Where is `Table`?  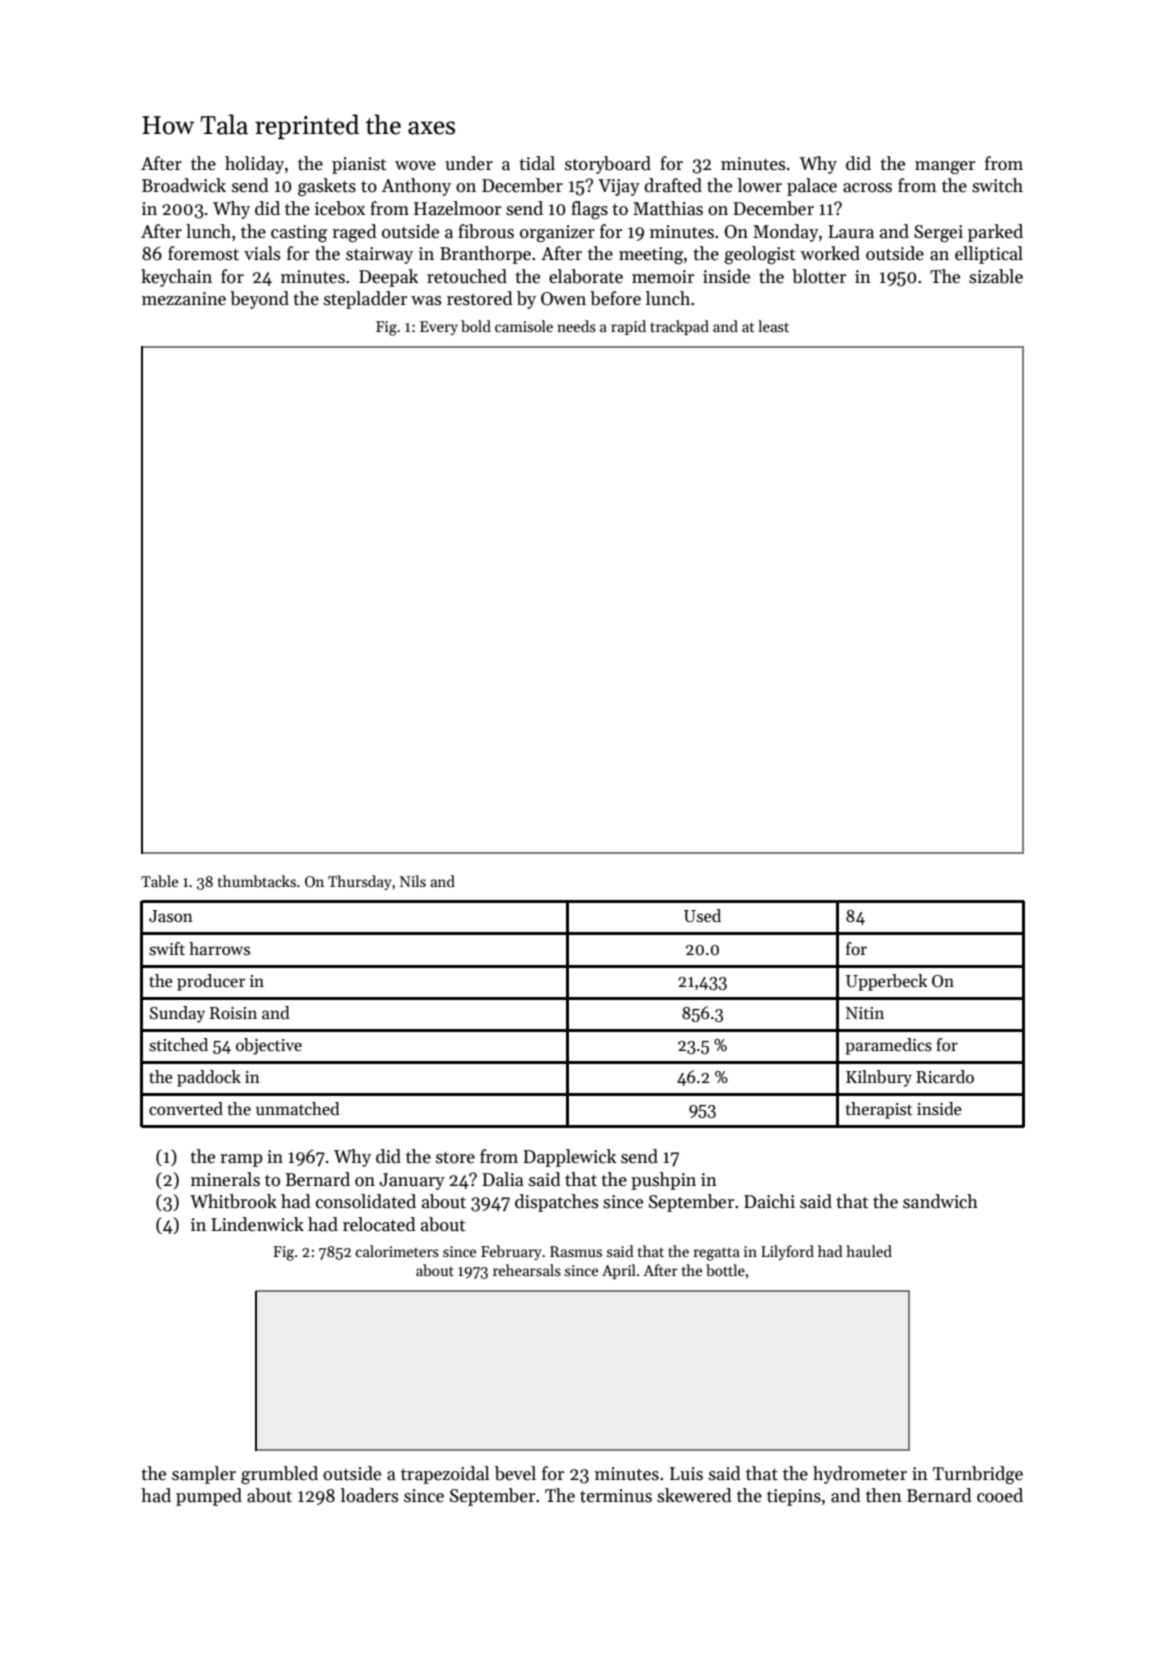
Table is located at coordinates (159, 881).
